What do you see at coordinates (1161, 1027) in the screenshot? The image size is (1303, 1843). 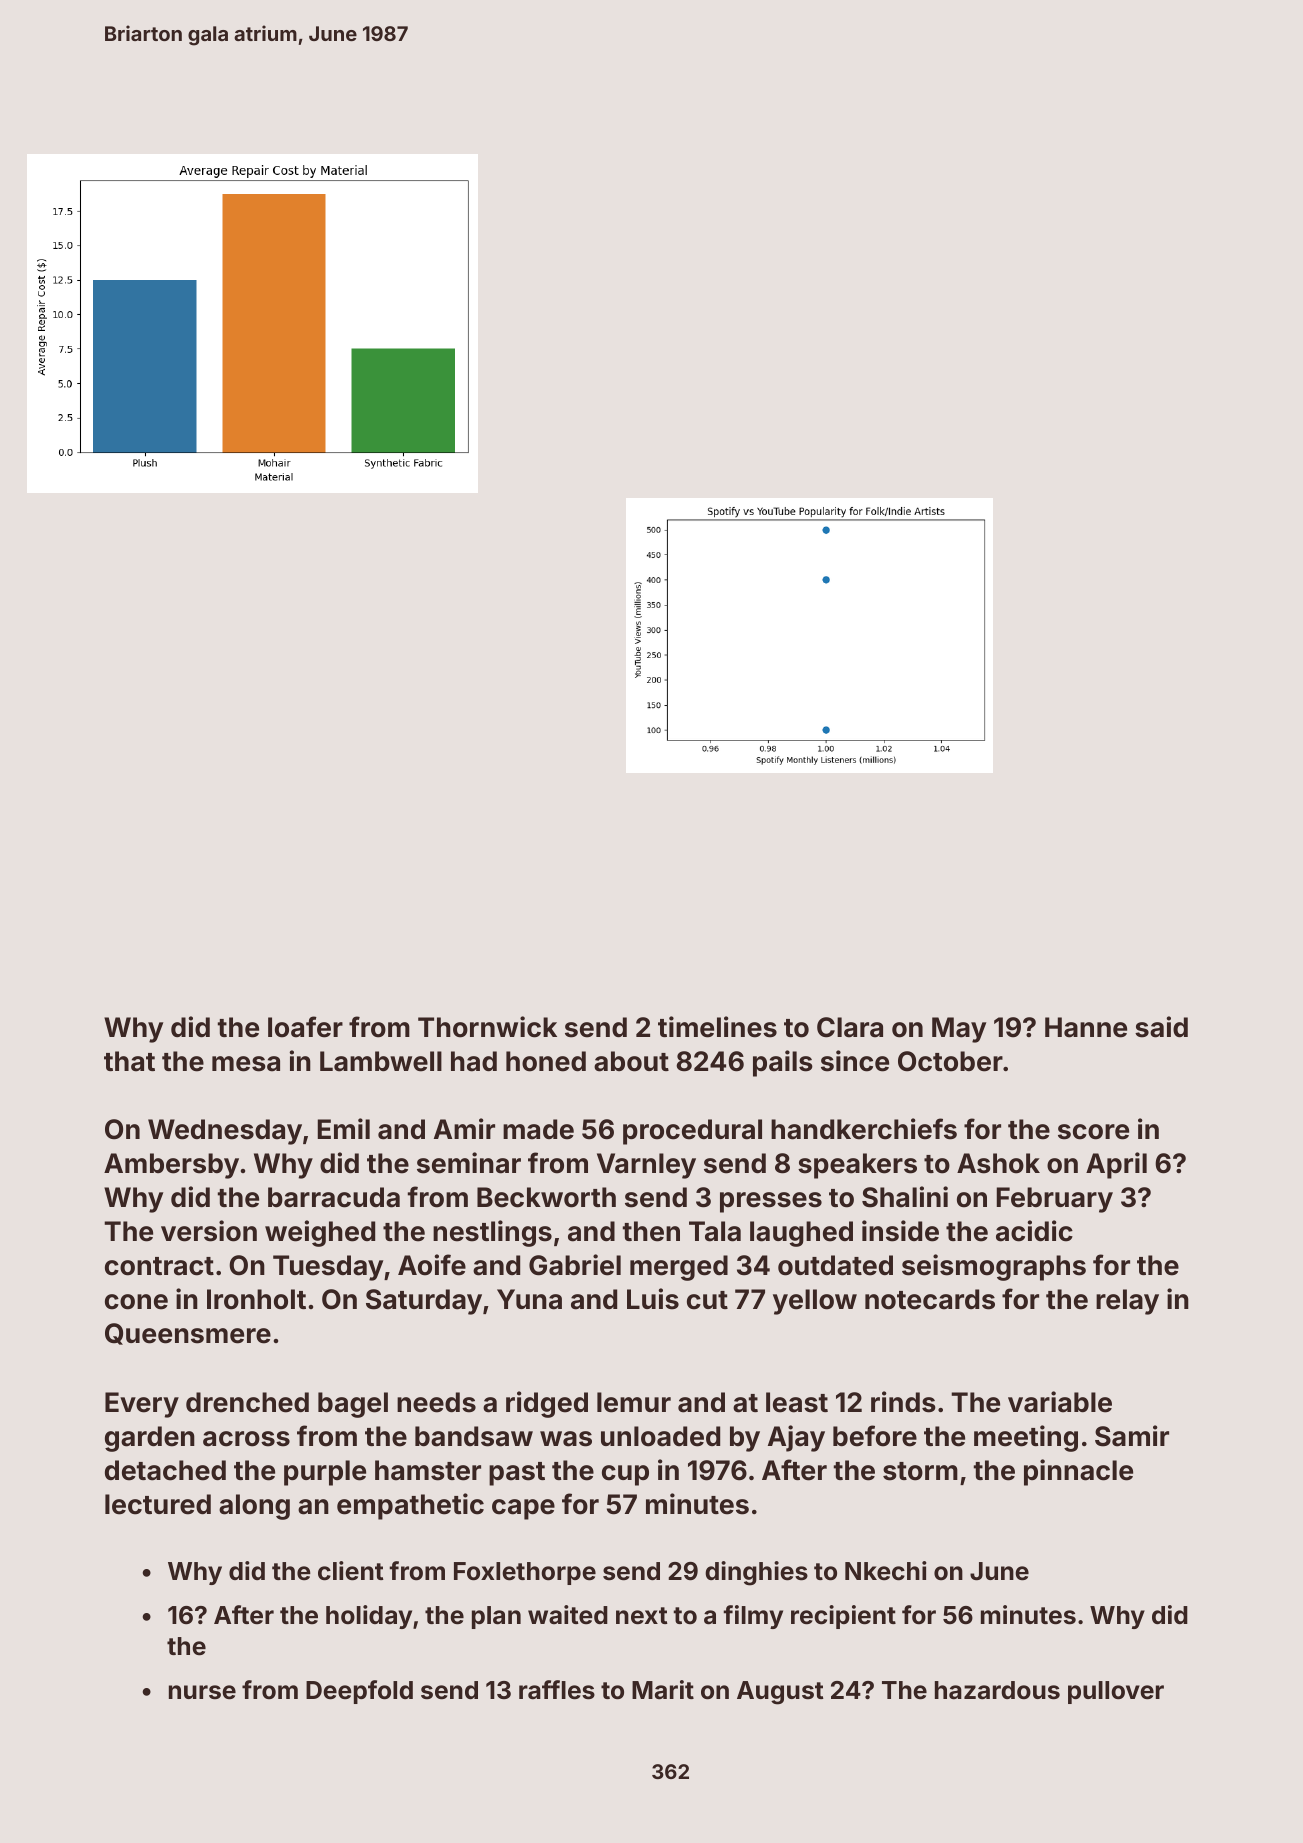 I see `said` at bounding box center [1161, 1027].
